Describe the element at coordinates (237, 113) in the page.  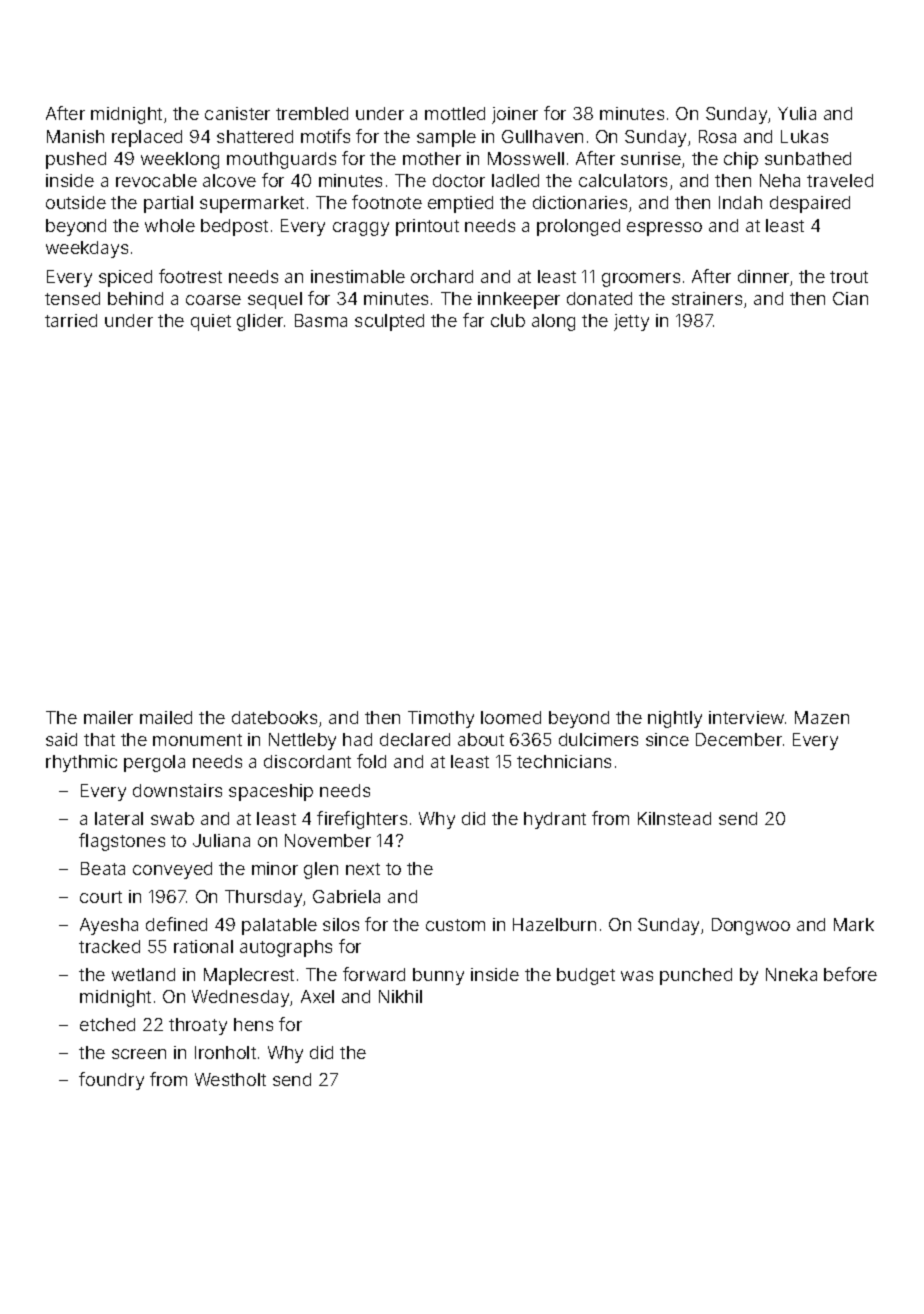
I see `canister` at that location.
